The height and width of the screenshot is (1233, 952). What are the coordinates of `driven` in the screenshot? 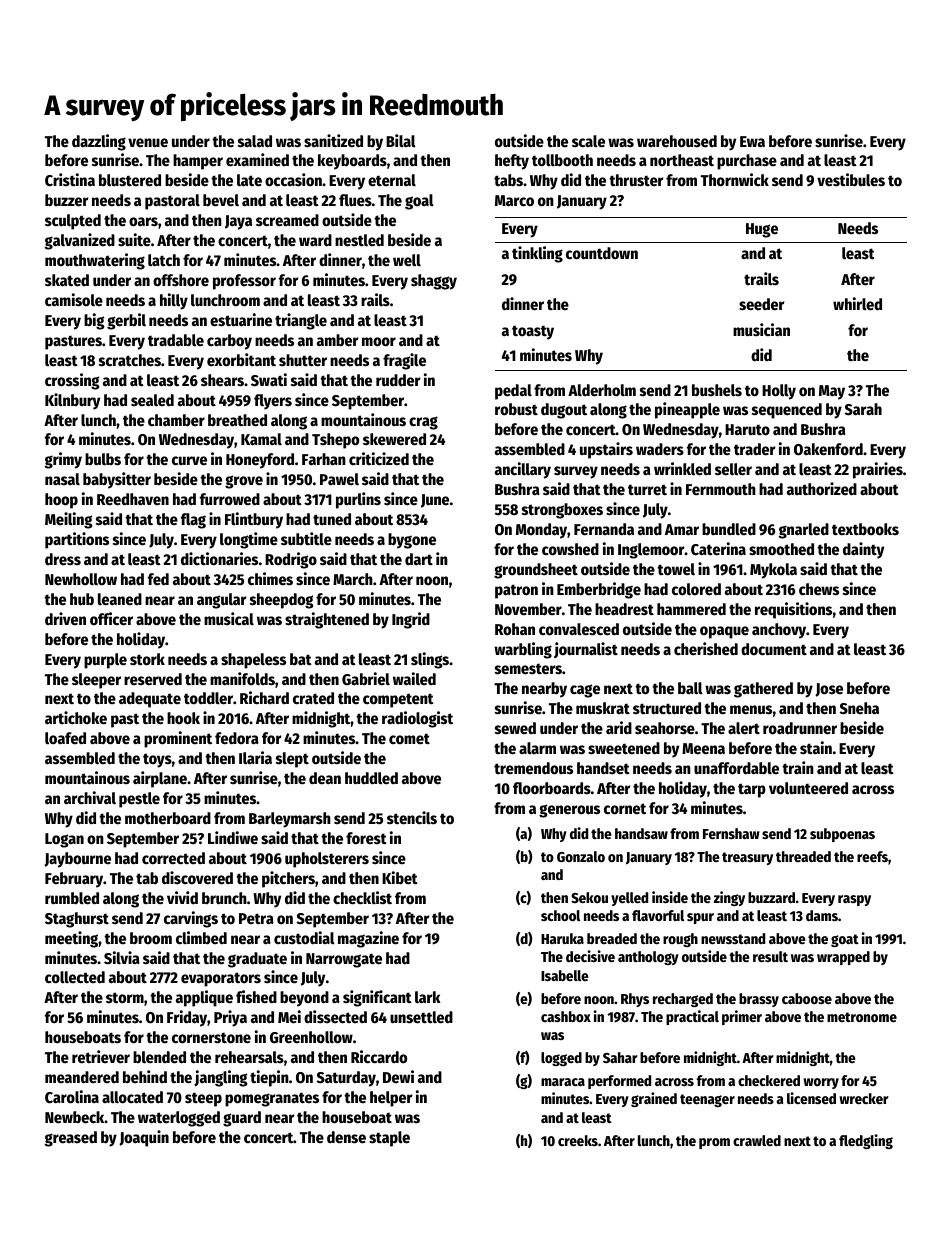 It's located at (65, 619).
